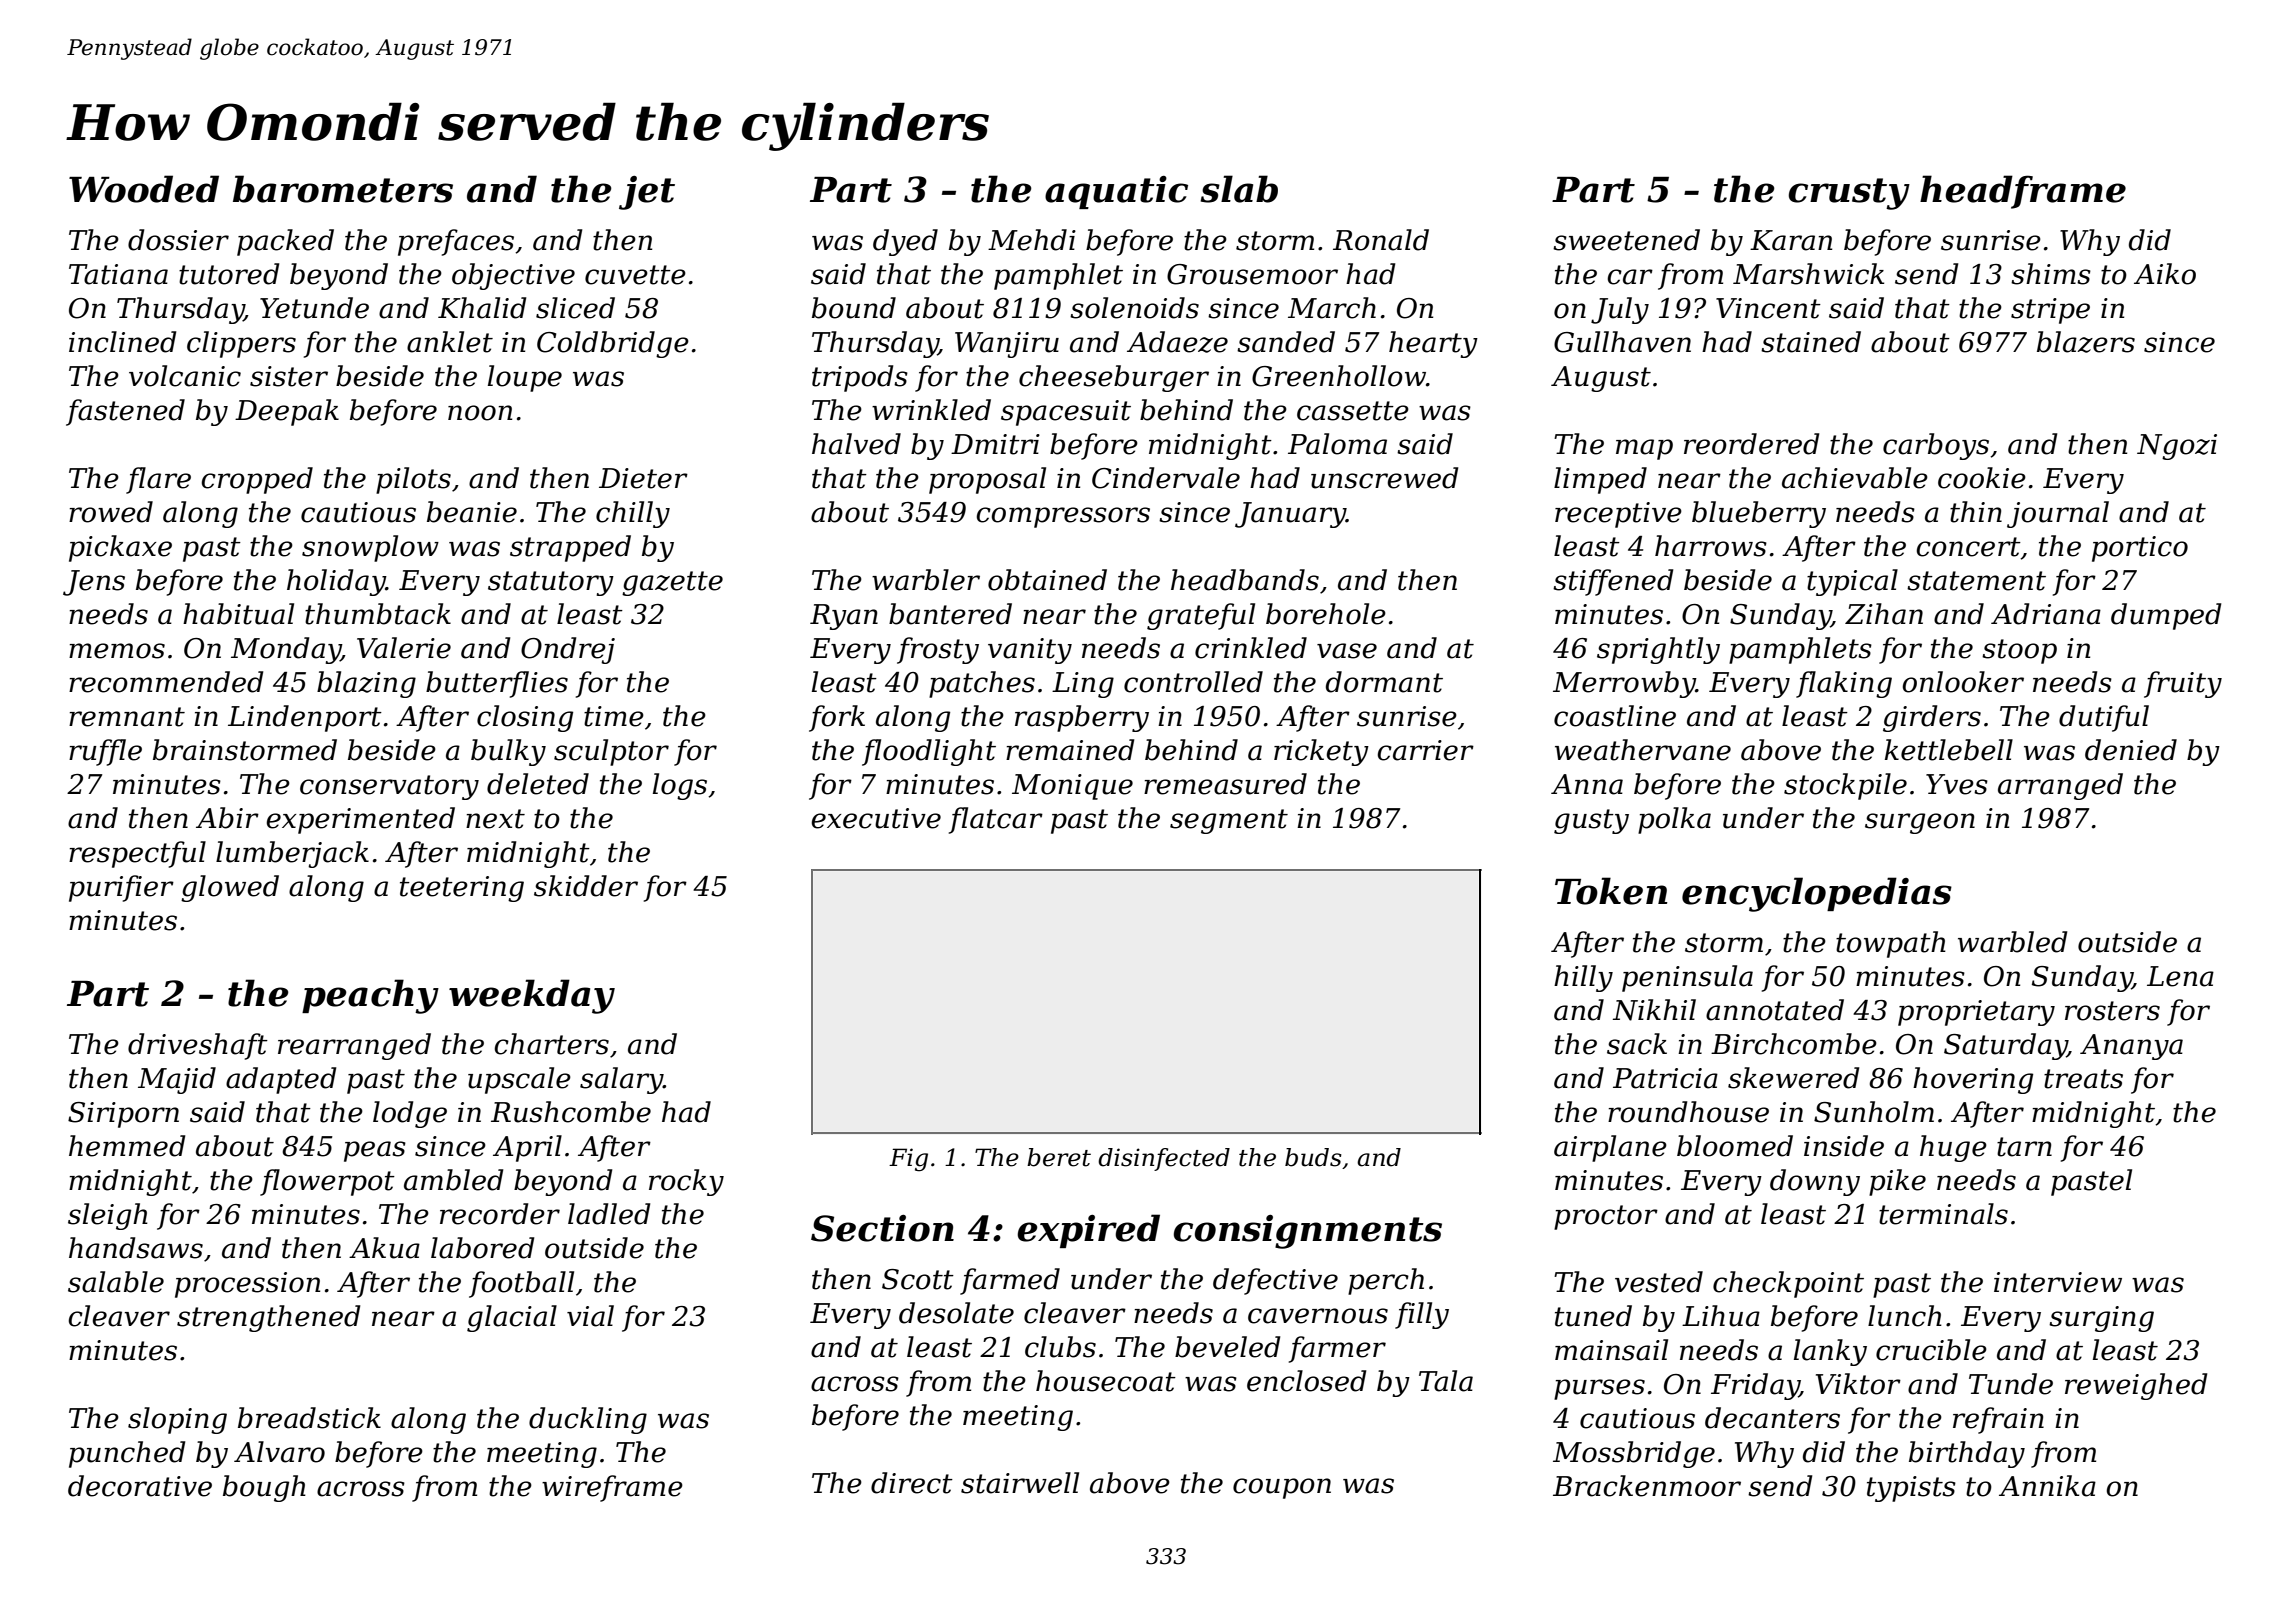 The width and height of the screenshot is (2292, 1620). What do you see at coordinates (144, 189) in the screenshot?
I see `Wooded` at bounding box center [144, 189].
